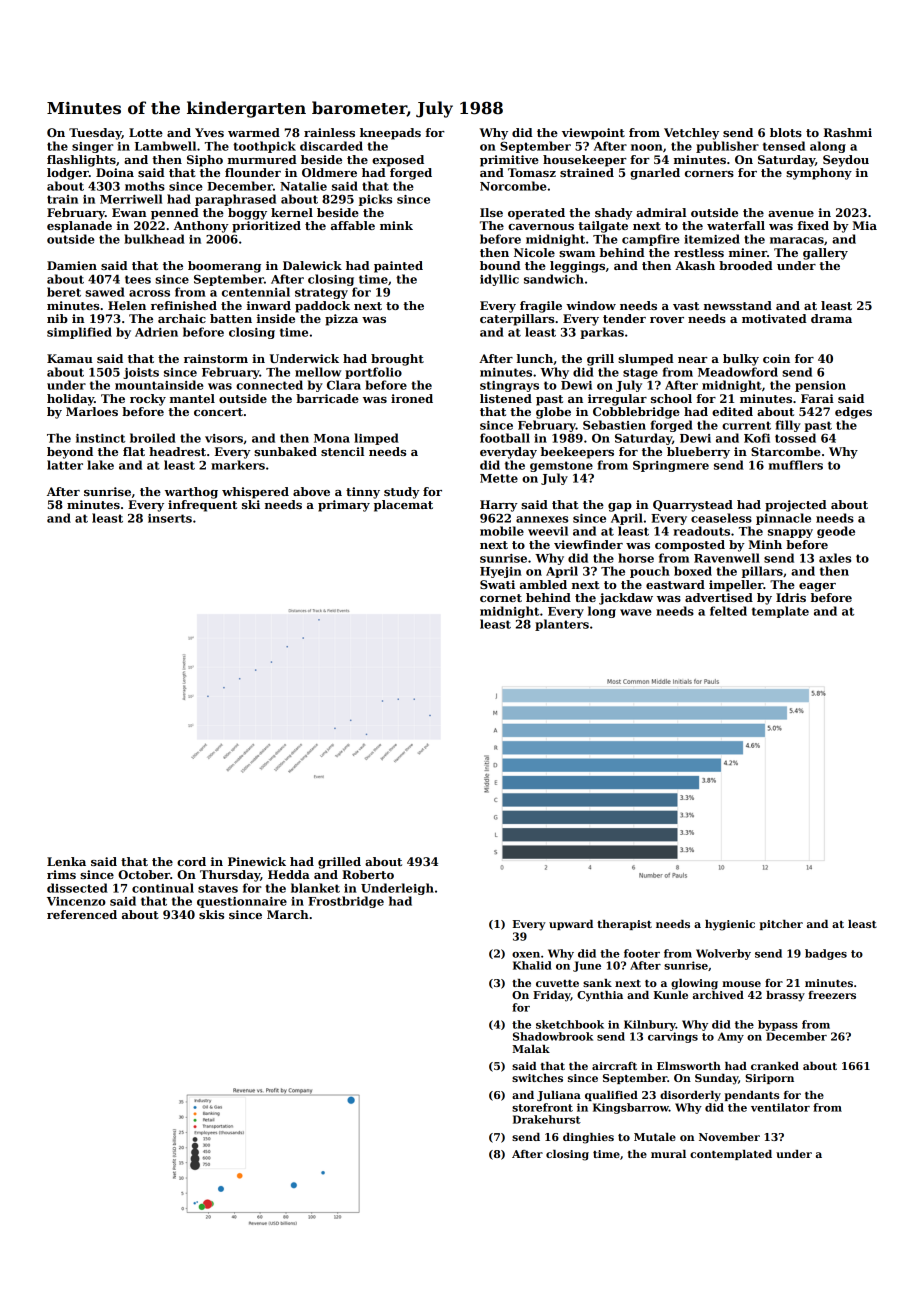 The image size is (924, 1308). Describe the element at coordinates (209, 132) in the screenshot. I see `Yves` at that location.
